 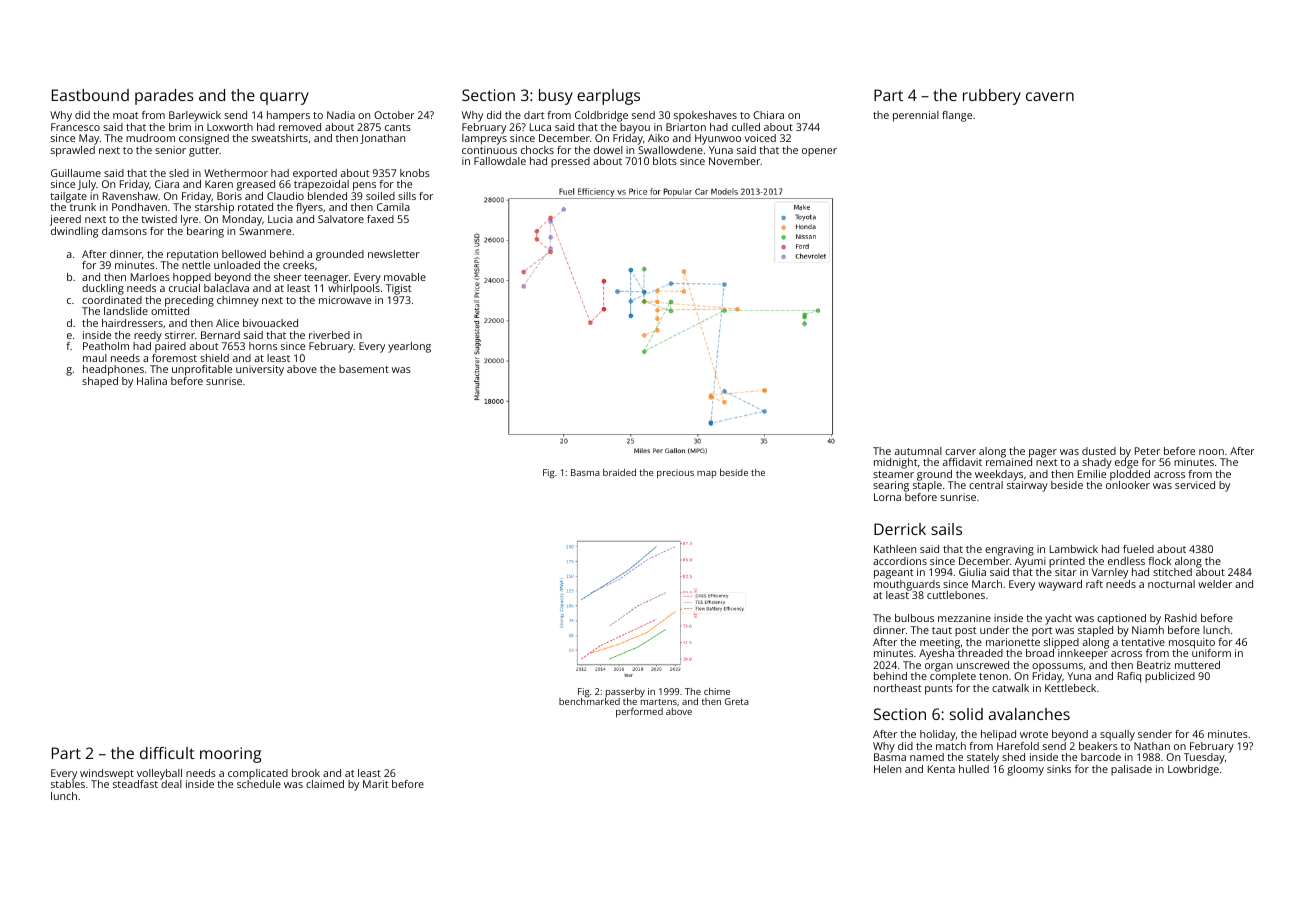 I want to click on chime, so click(x=717, y=691).
